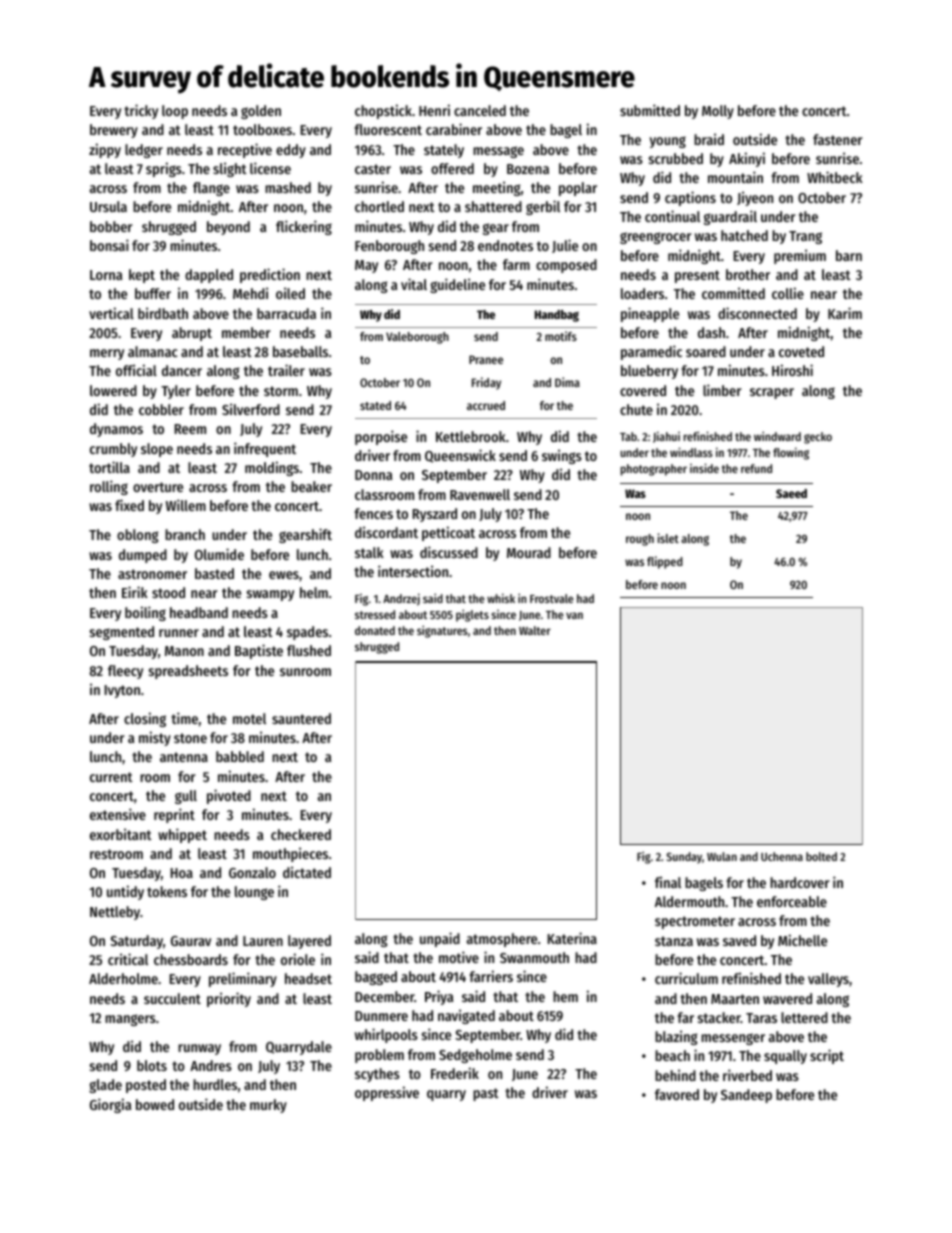 The height and width of the page is (1233, 952). Describe the element at coordinates (301, 718) in the page. I see `sauntered` at that location.
